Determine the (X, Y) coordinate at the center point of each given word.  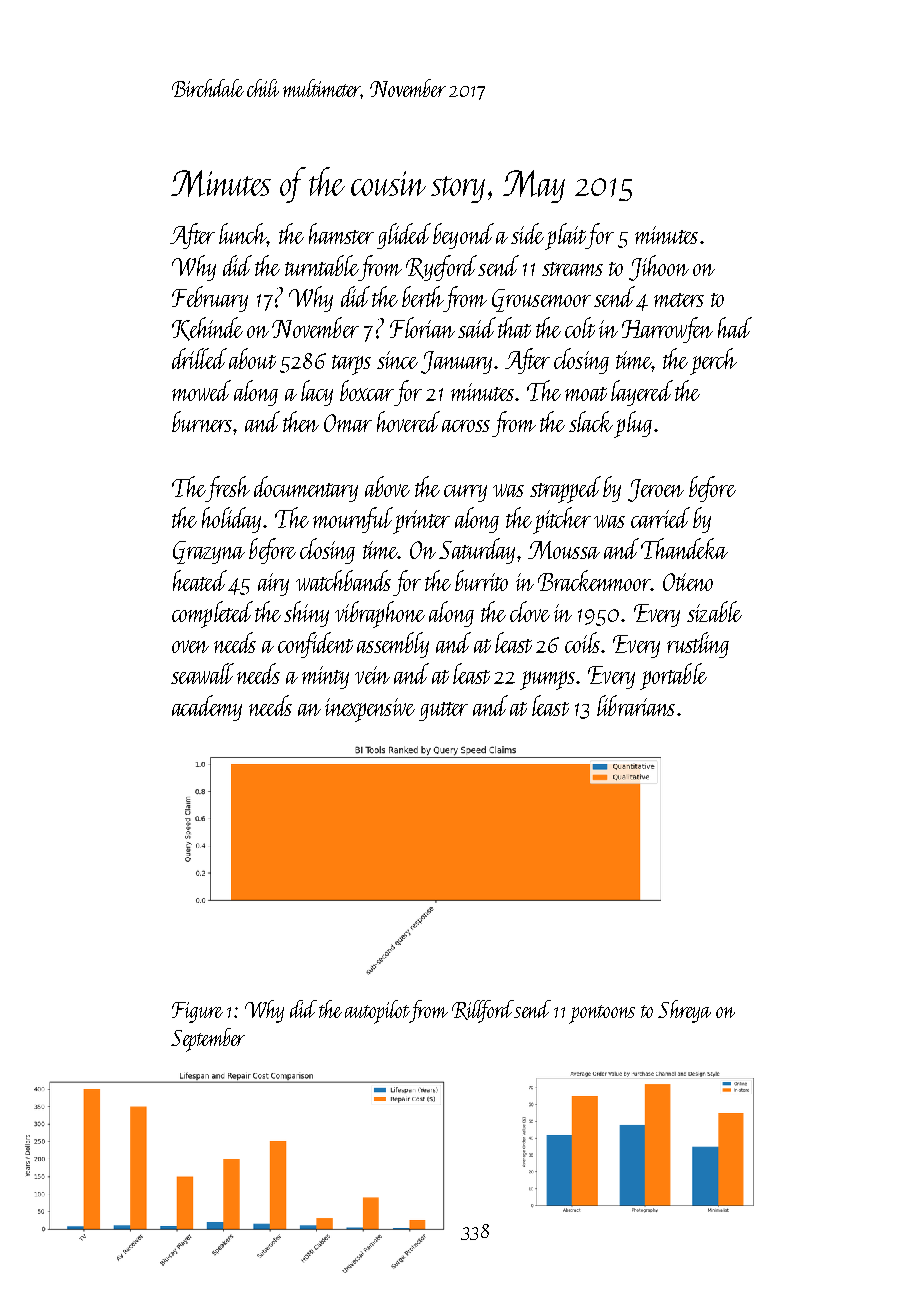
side (527, 233)
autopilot (377, 1012)
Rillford (483, 1011)
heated (200, 580)
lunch (243, 233)
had (735, 327)
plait (565, 236)
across (466, 426)
